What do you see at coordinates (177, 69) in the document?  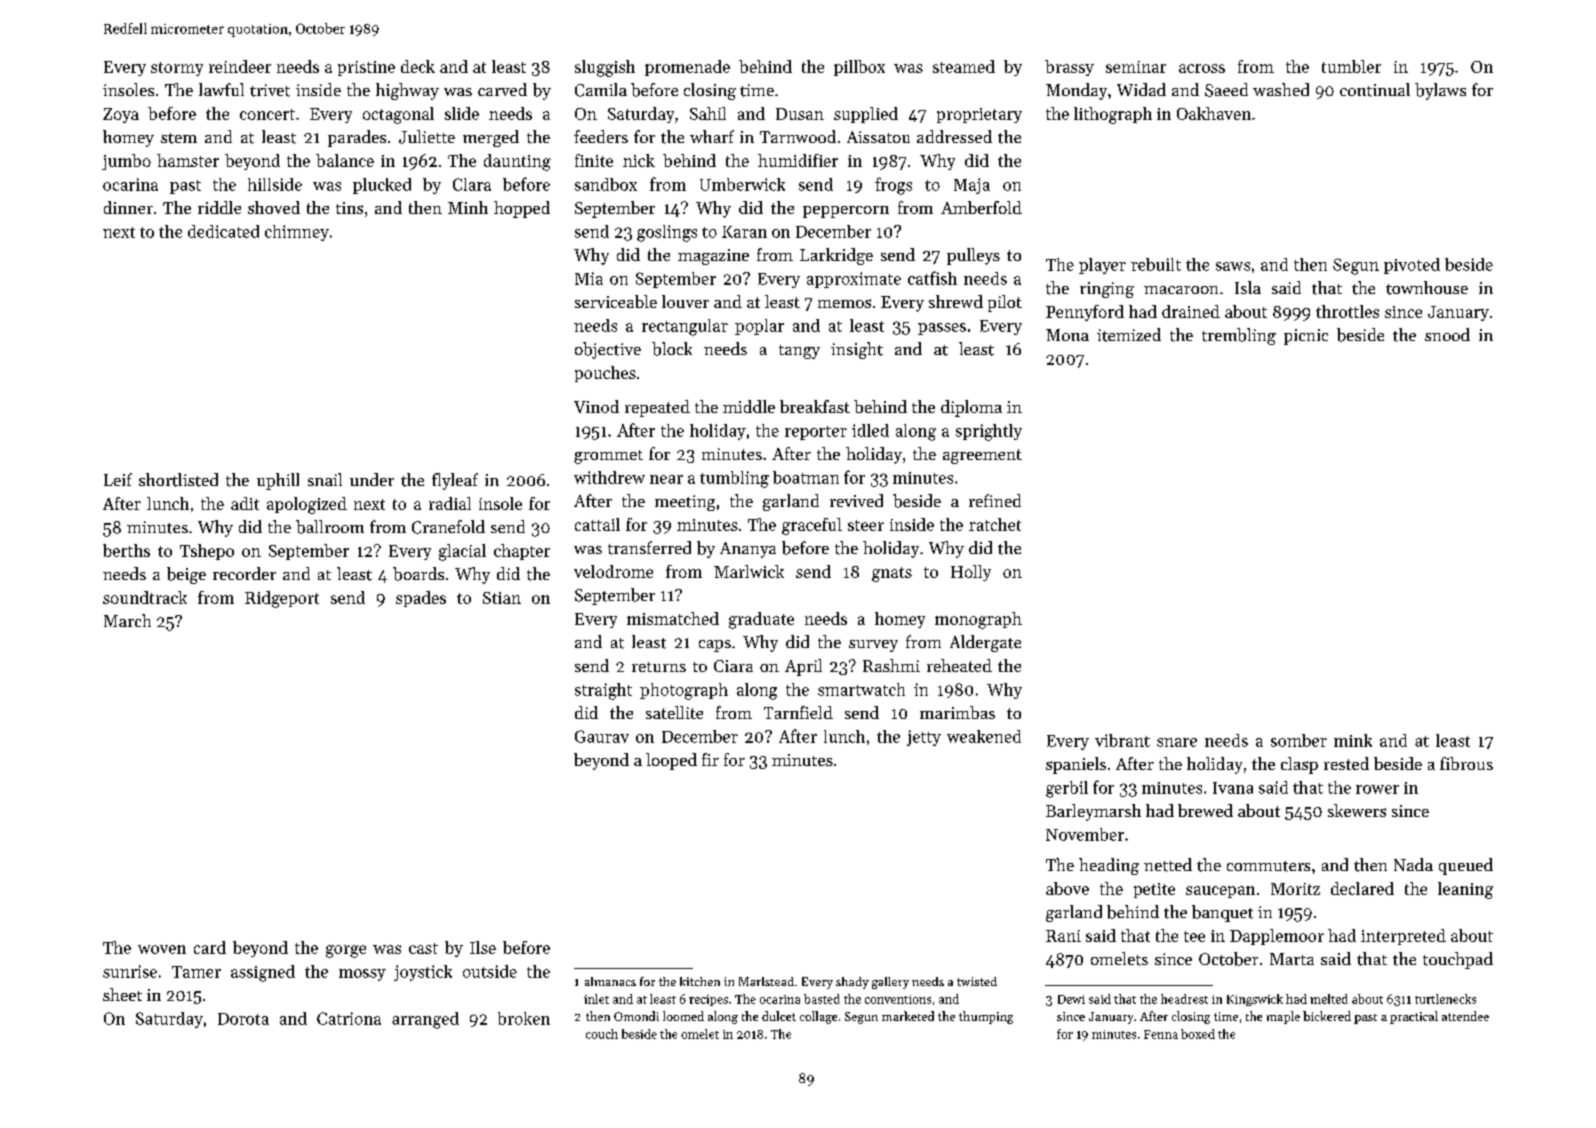 I see `stormy` at bounding box center [177, 69].
